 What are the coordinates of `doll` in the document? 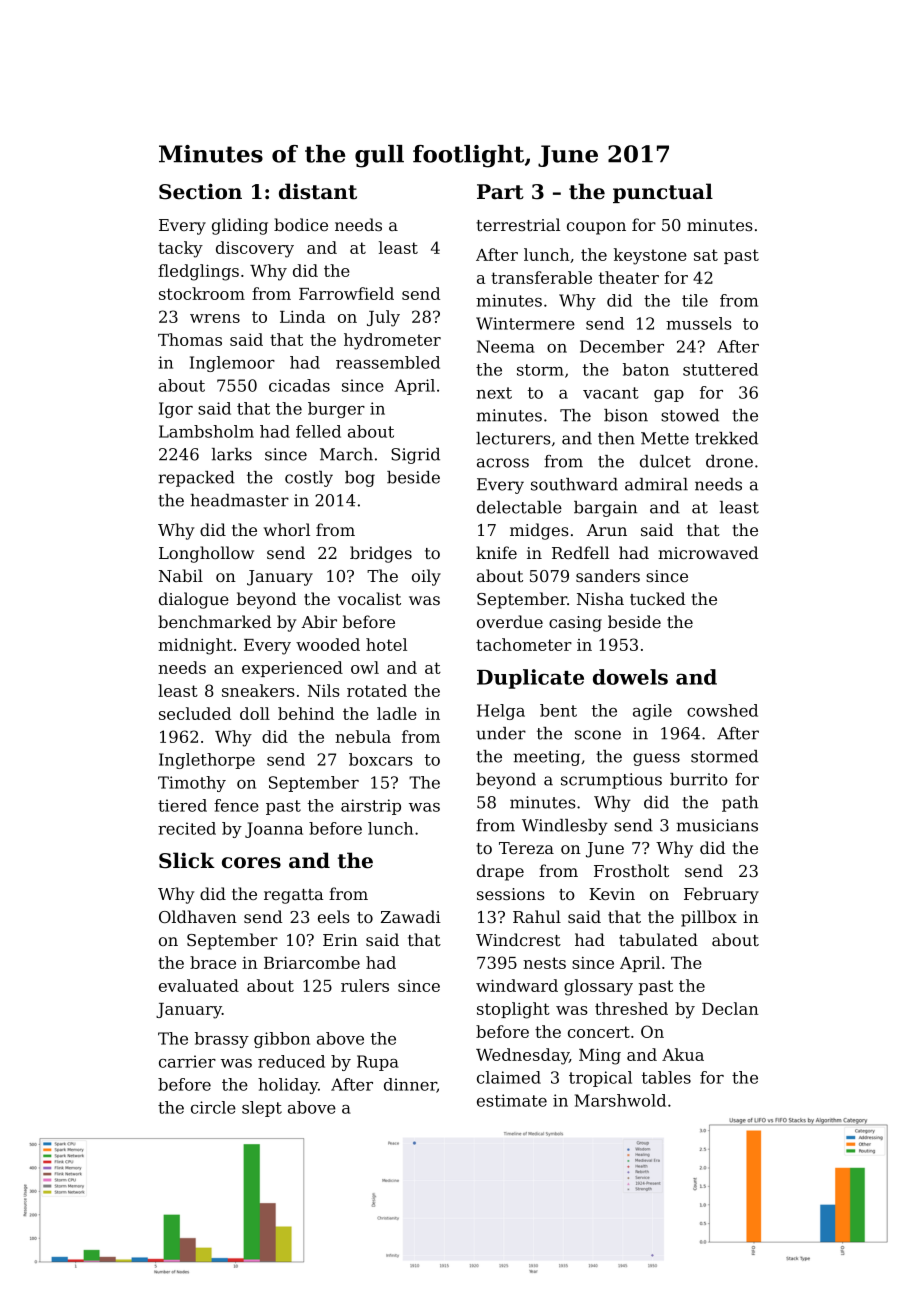 It's located at (255, 713).
